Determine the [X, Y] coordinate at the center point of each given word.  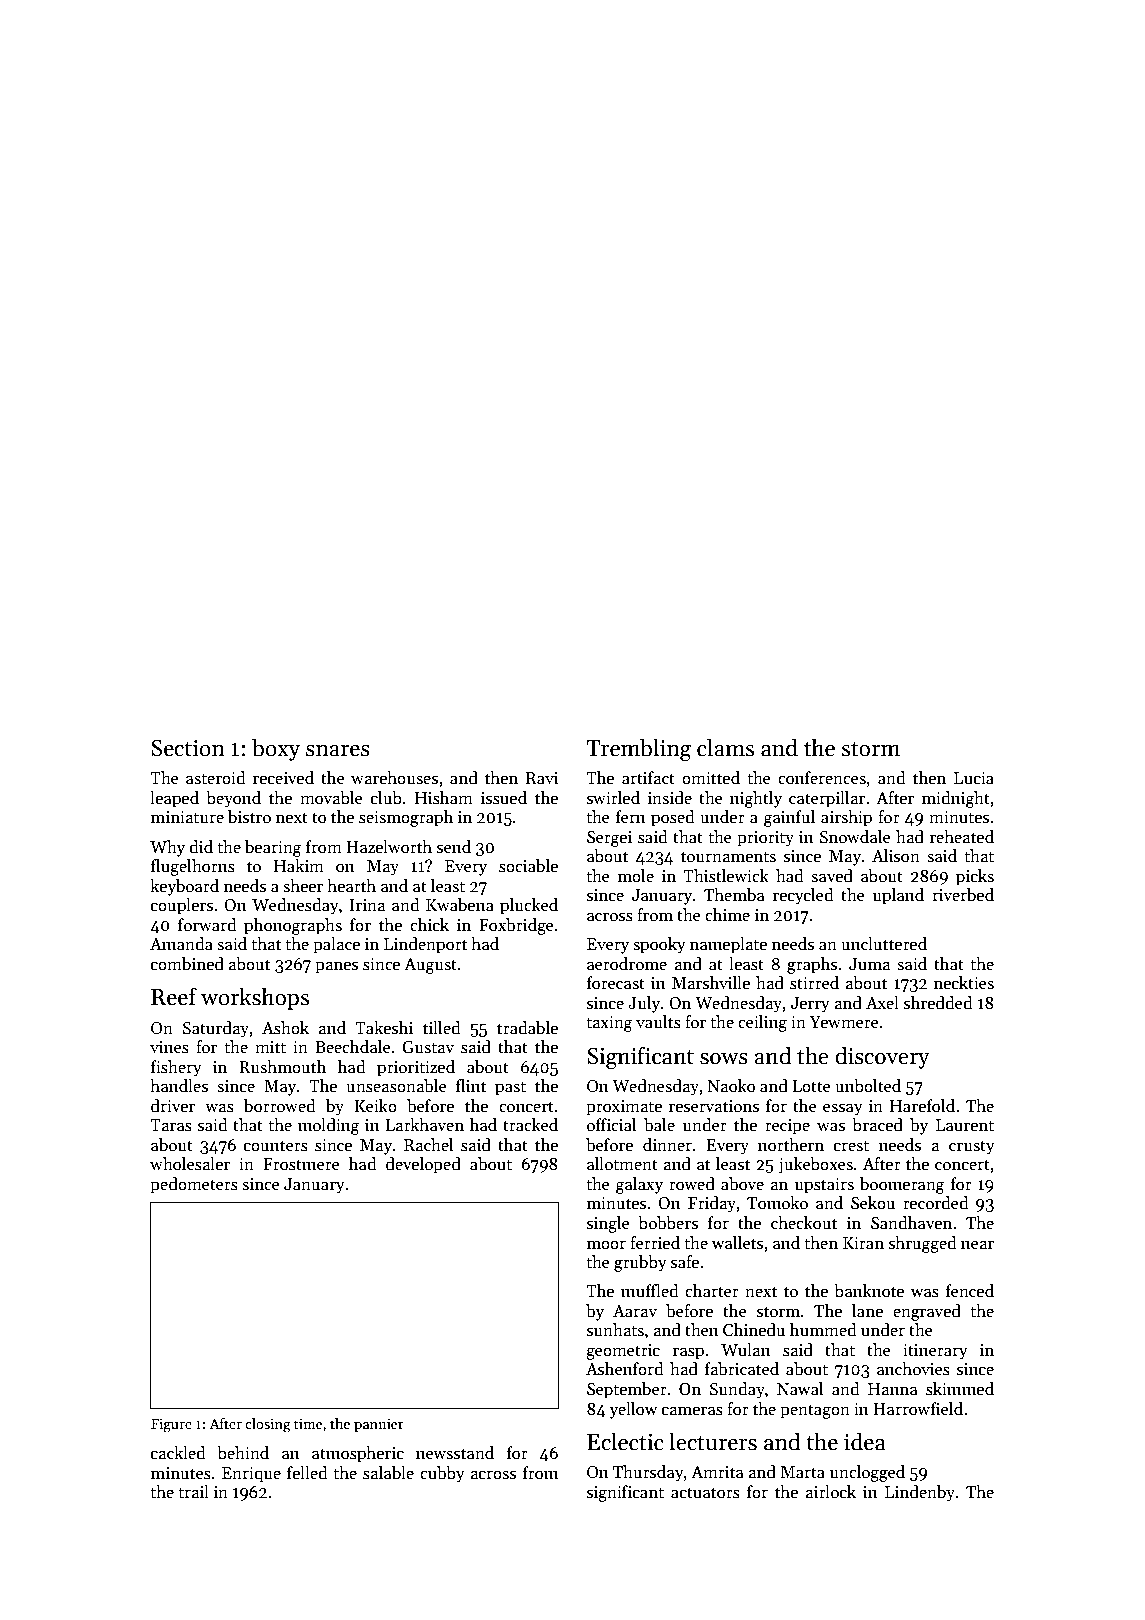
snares [338, 751]
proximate [624, 1108]
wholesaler [190, 1164]
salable [388, 1473]
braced [877, 1125]
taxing [609, 1024]
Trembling [639, 750]
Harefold [922, 1106]
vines [169, 1047]
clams [725, 747]
